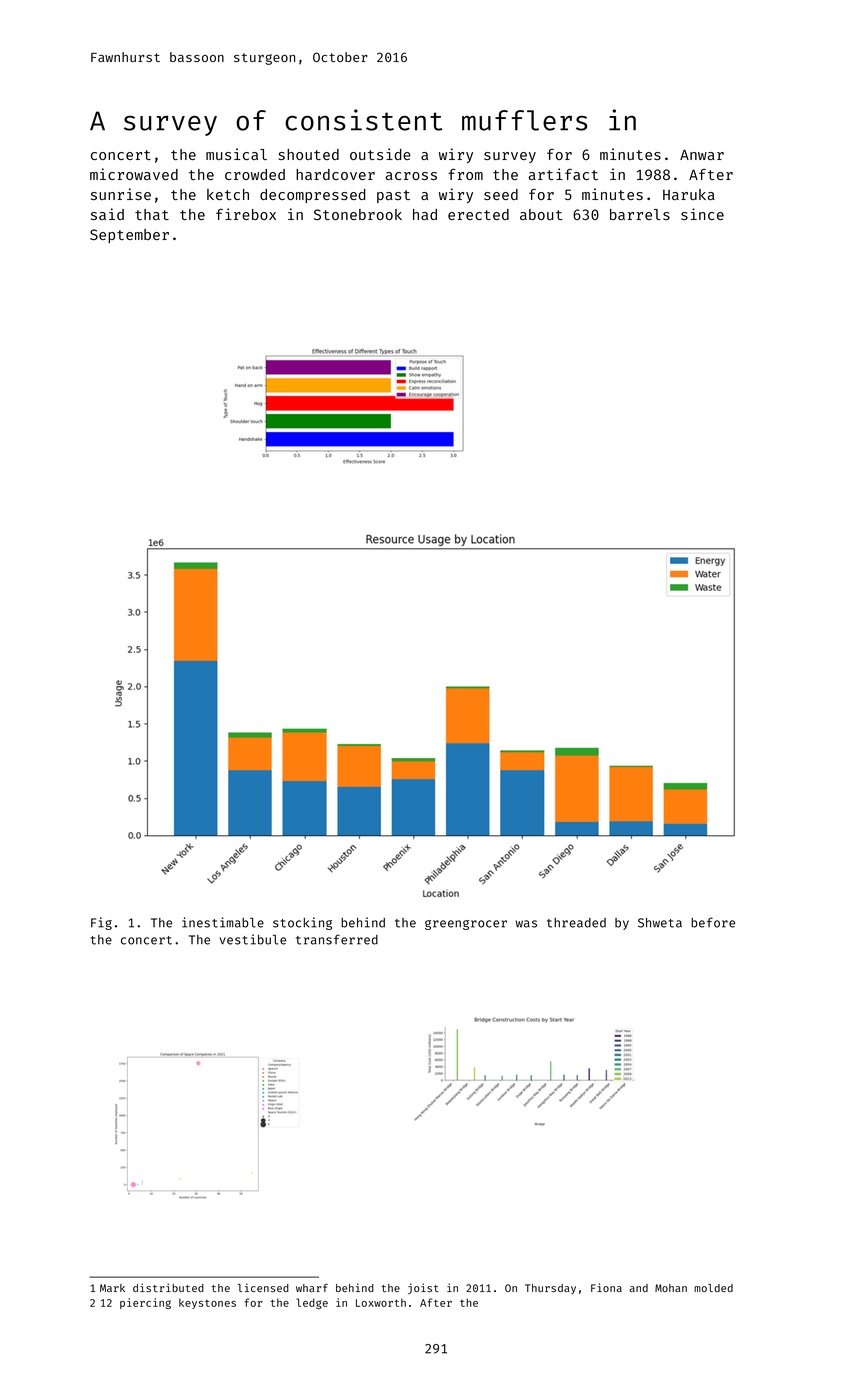 The width and height of the screenshot is (849, 1400). I want to click on said, so click(107, 214).
